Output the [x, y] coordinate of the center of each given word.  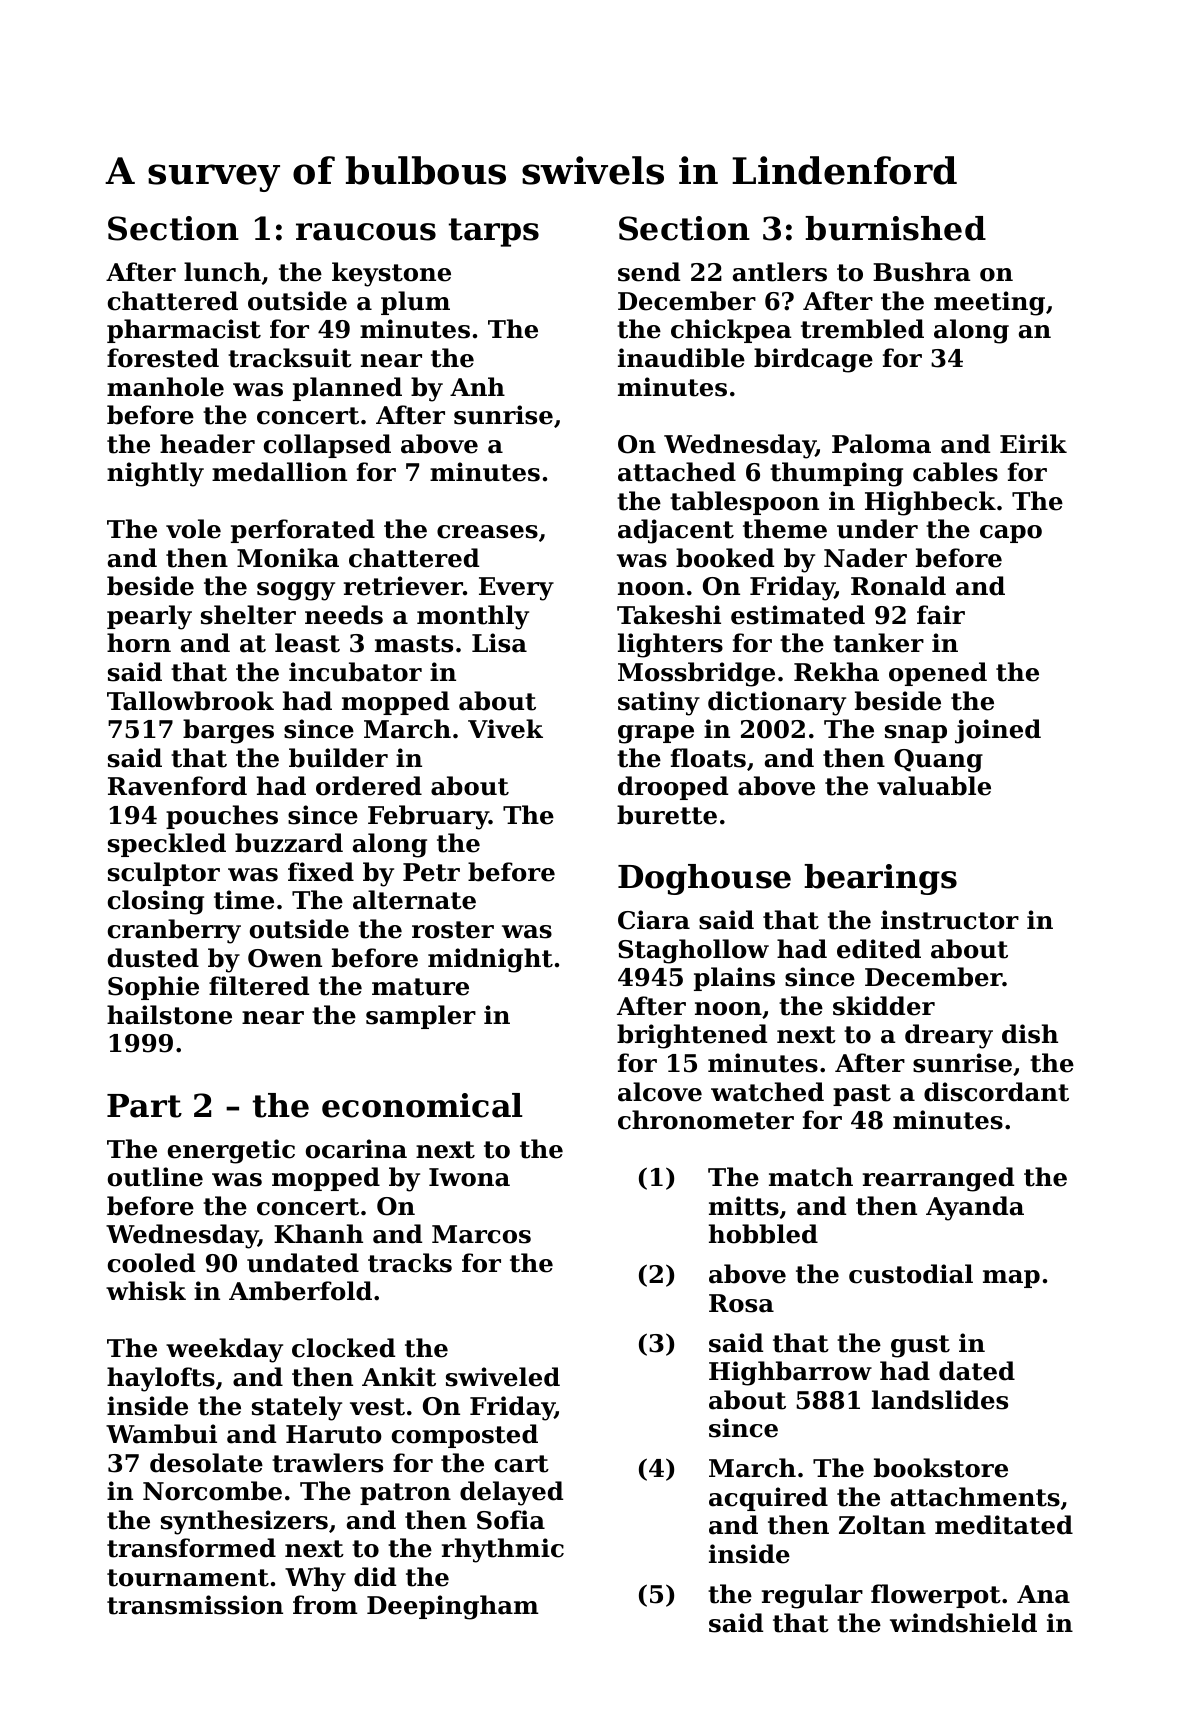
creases [487, 532]
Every [516, 589]
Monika [288, 558]
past [862, 1095]
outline [155, 1177]
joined [998, 731]
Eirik [1033, 443]
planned [347, 389]
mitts [744, 1206]
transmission [195, 1605]
